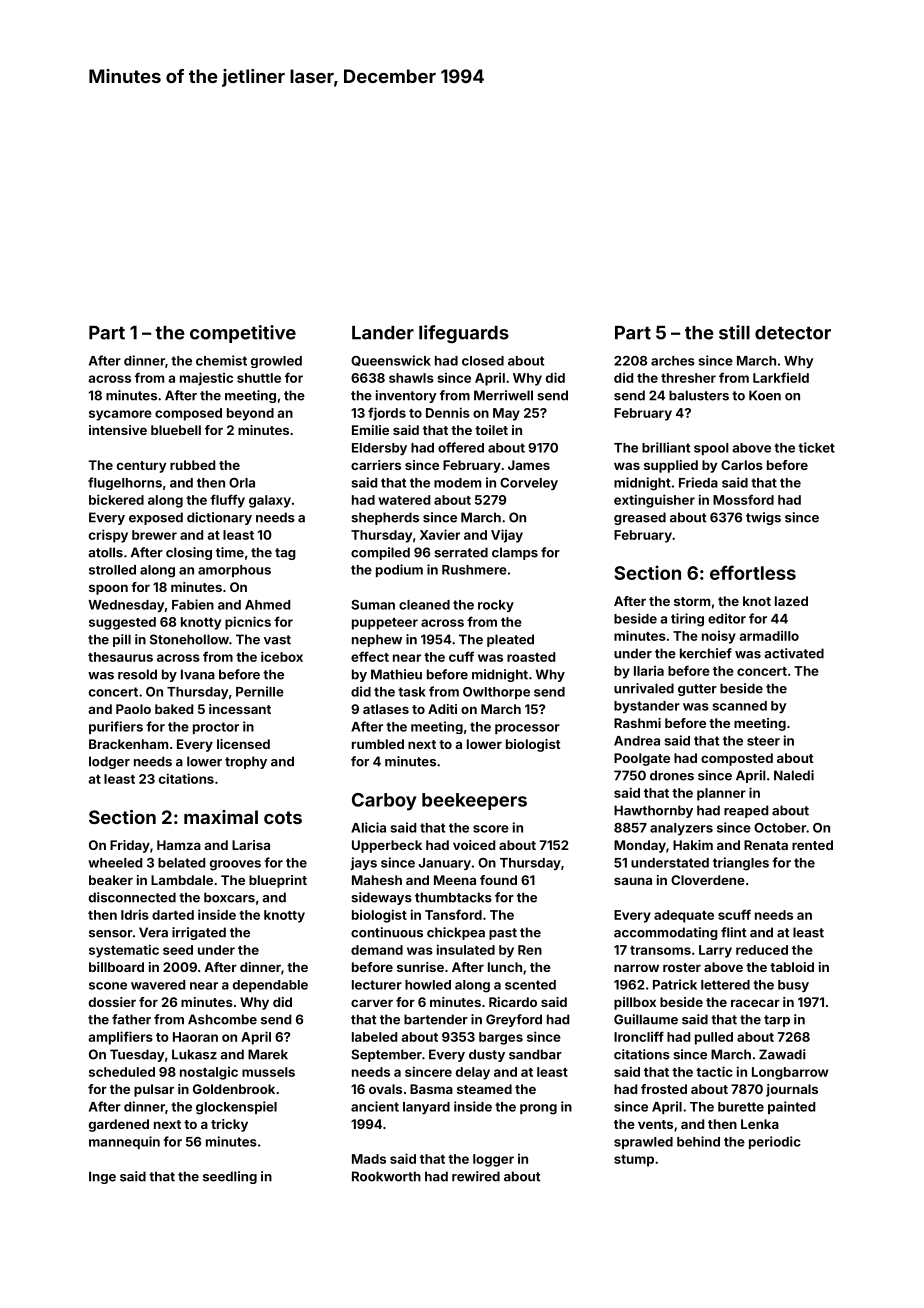 Image resolution: width=924 pixels, height=1308 pixels. I want to click on drones, so click(672, 775).
